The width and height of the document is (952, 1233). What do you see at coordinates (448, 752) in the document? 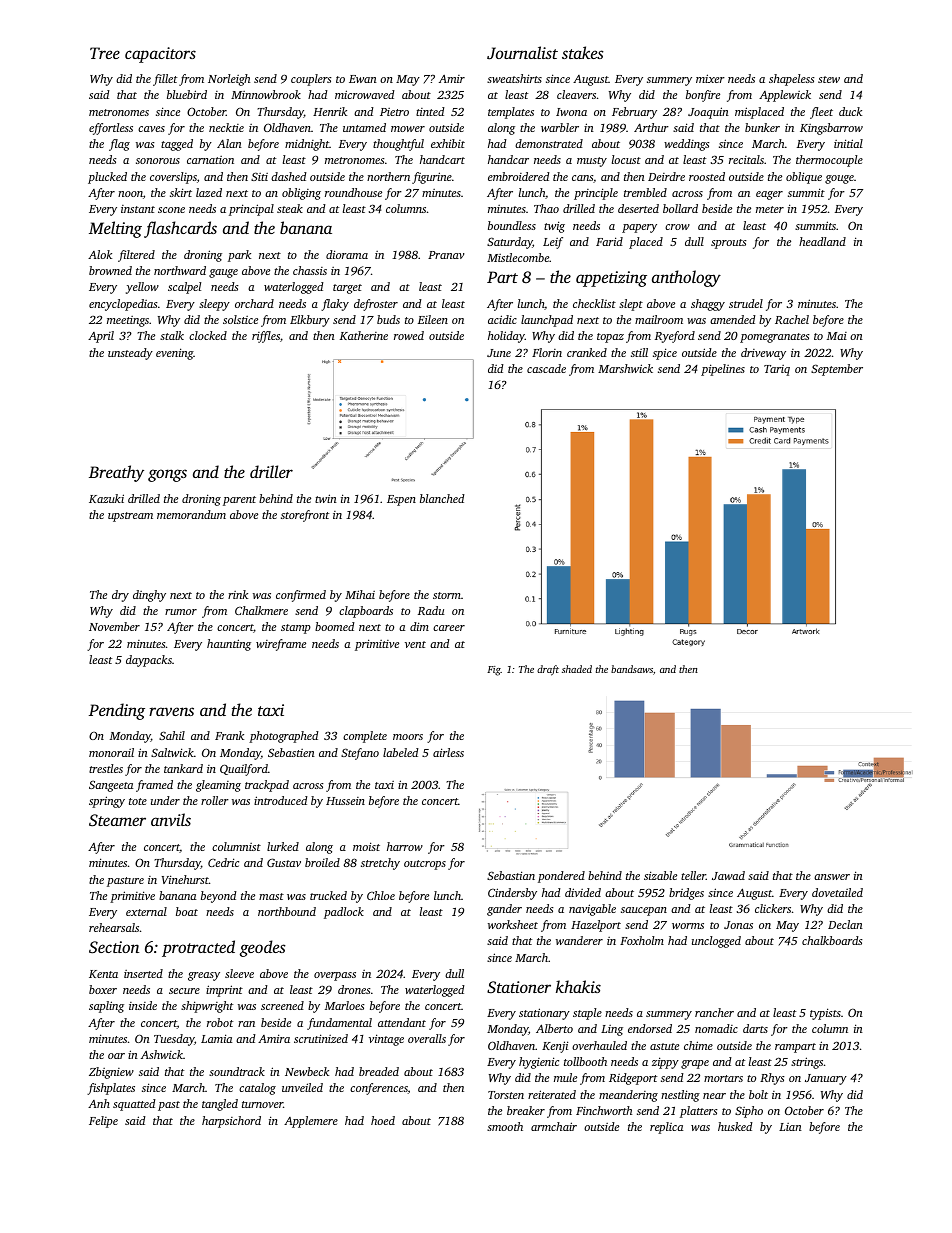
I see `airless` at bounding box center [448, 752].
